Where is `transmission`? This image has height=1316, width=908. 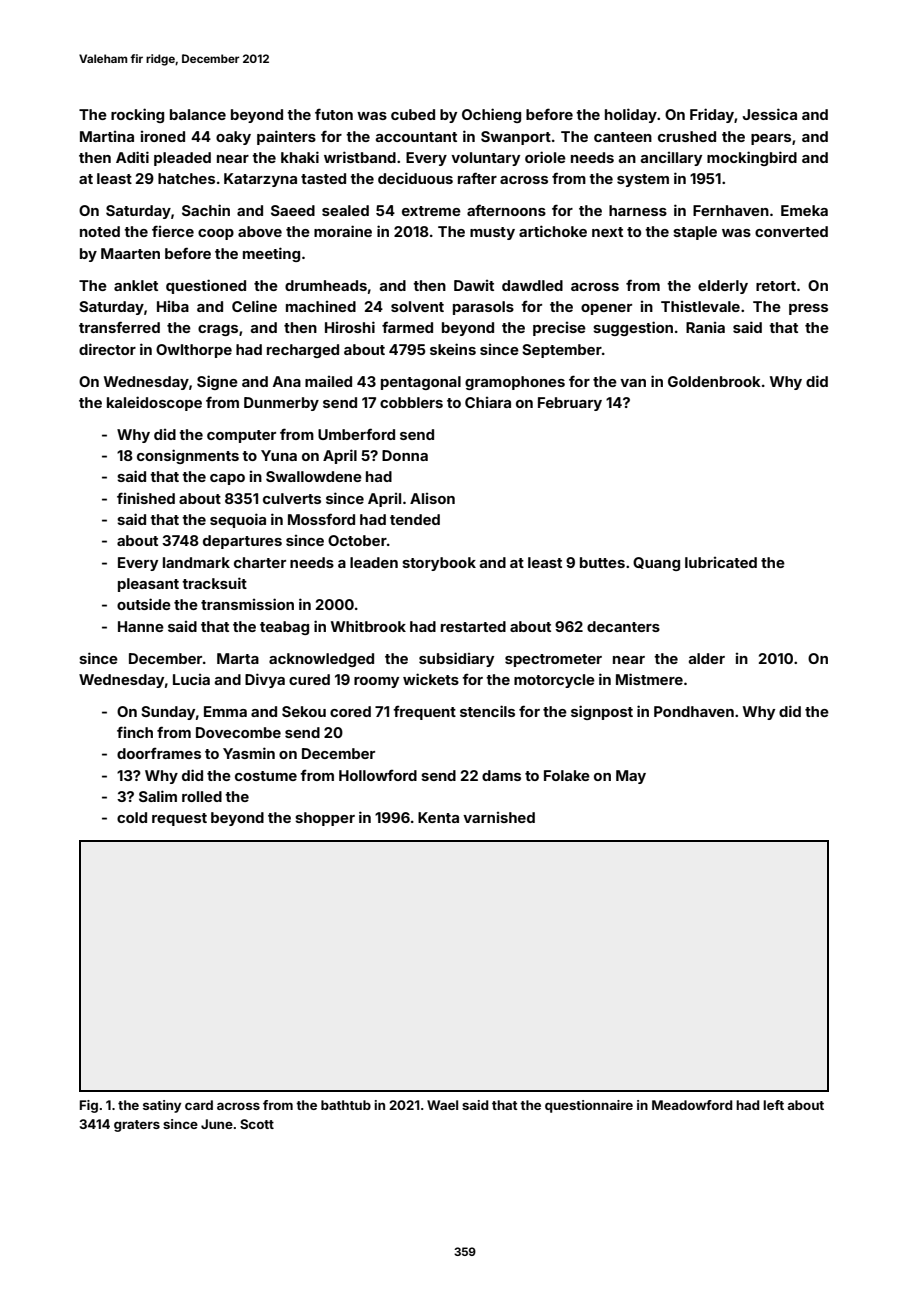 transmission is located at coordinates (247, 604).
